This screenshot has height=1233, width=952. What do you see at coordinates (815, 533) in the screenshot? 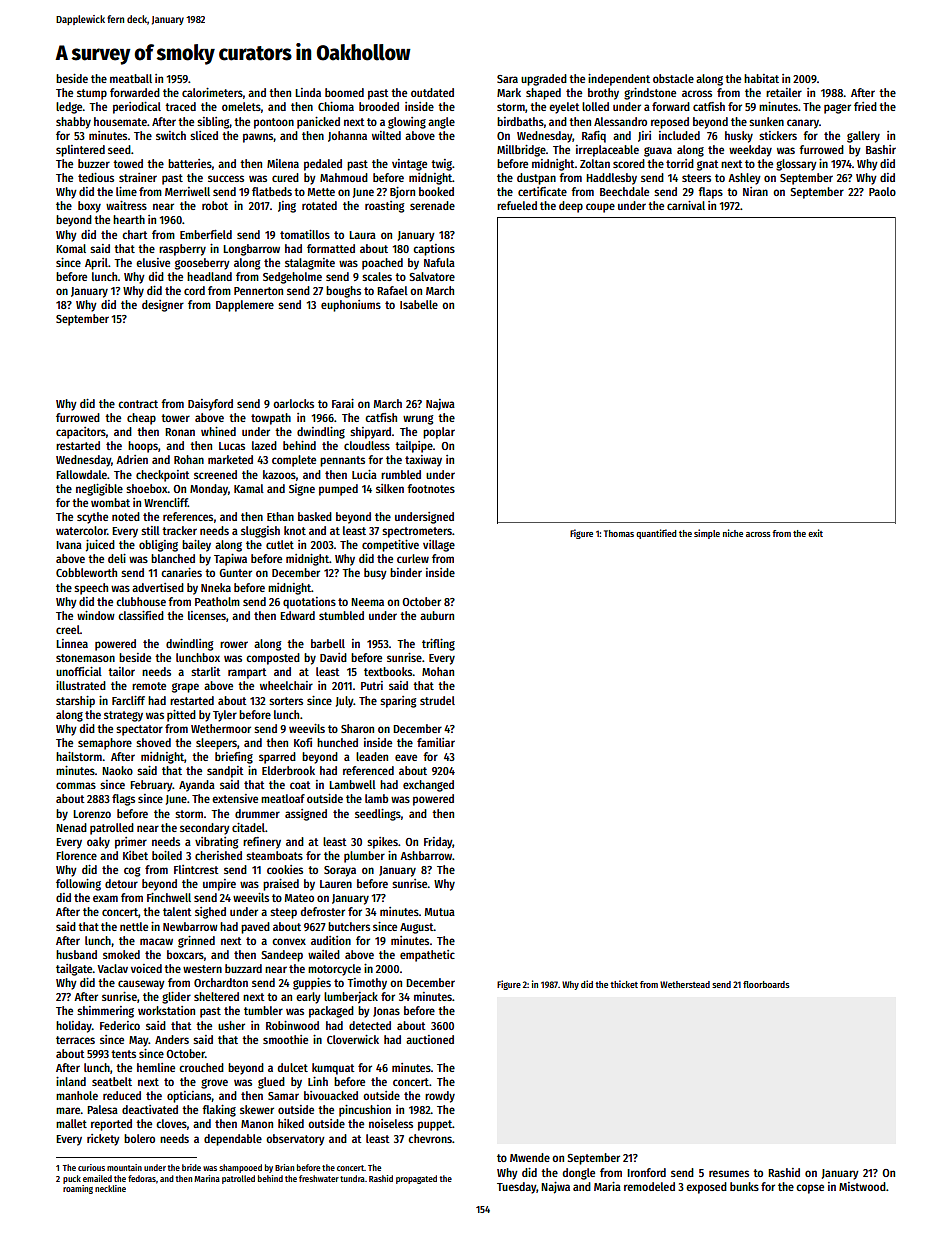
I see `exit` at bounding box center [815, 533].
